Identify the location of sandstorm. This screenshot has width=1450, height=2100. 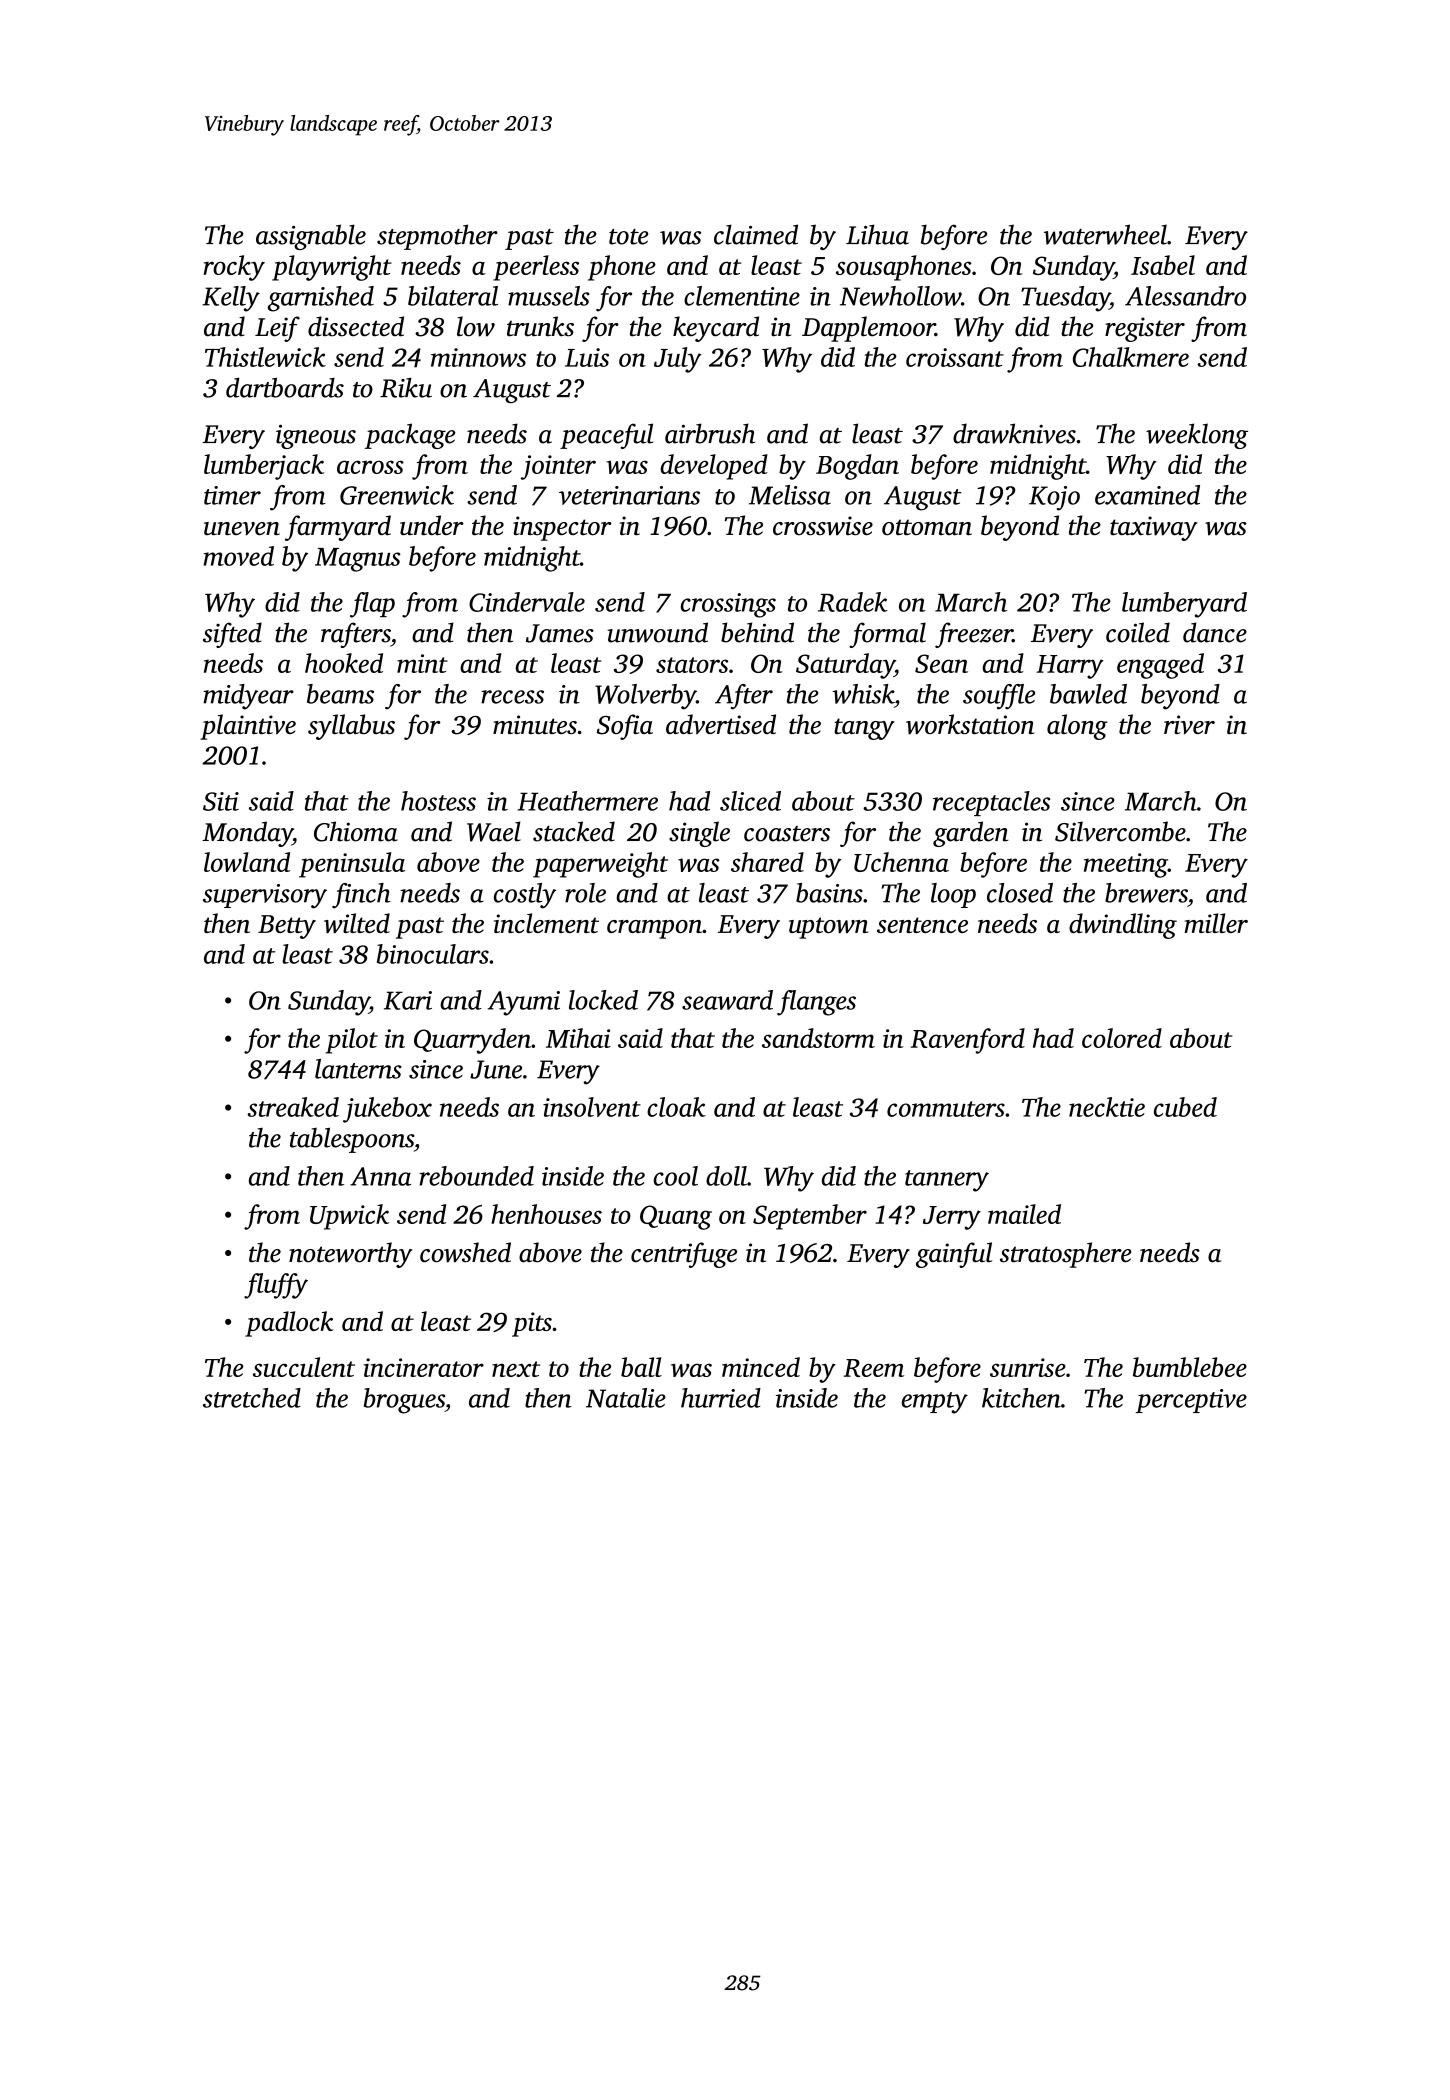
(818, 1038).
